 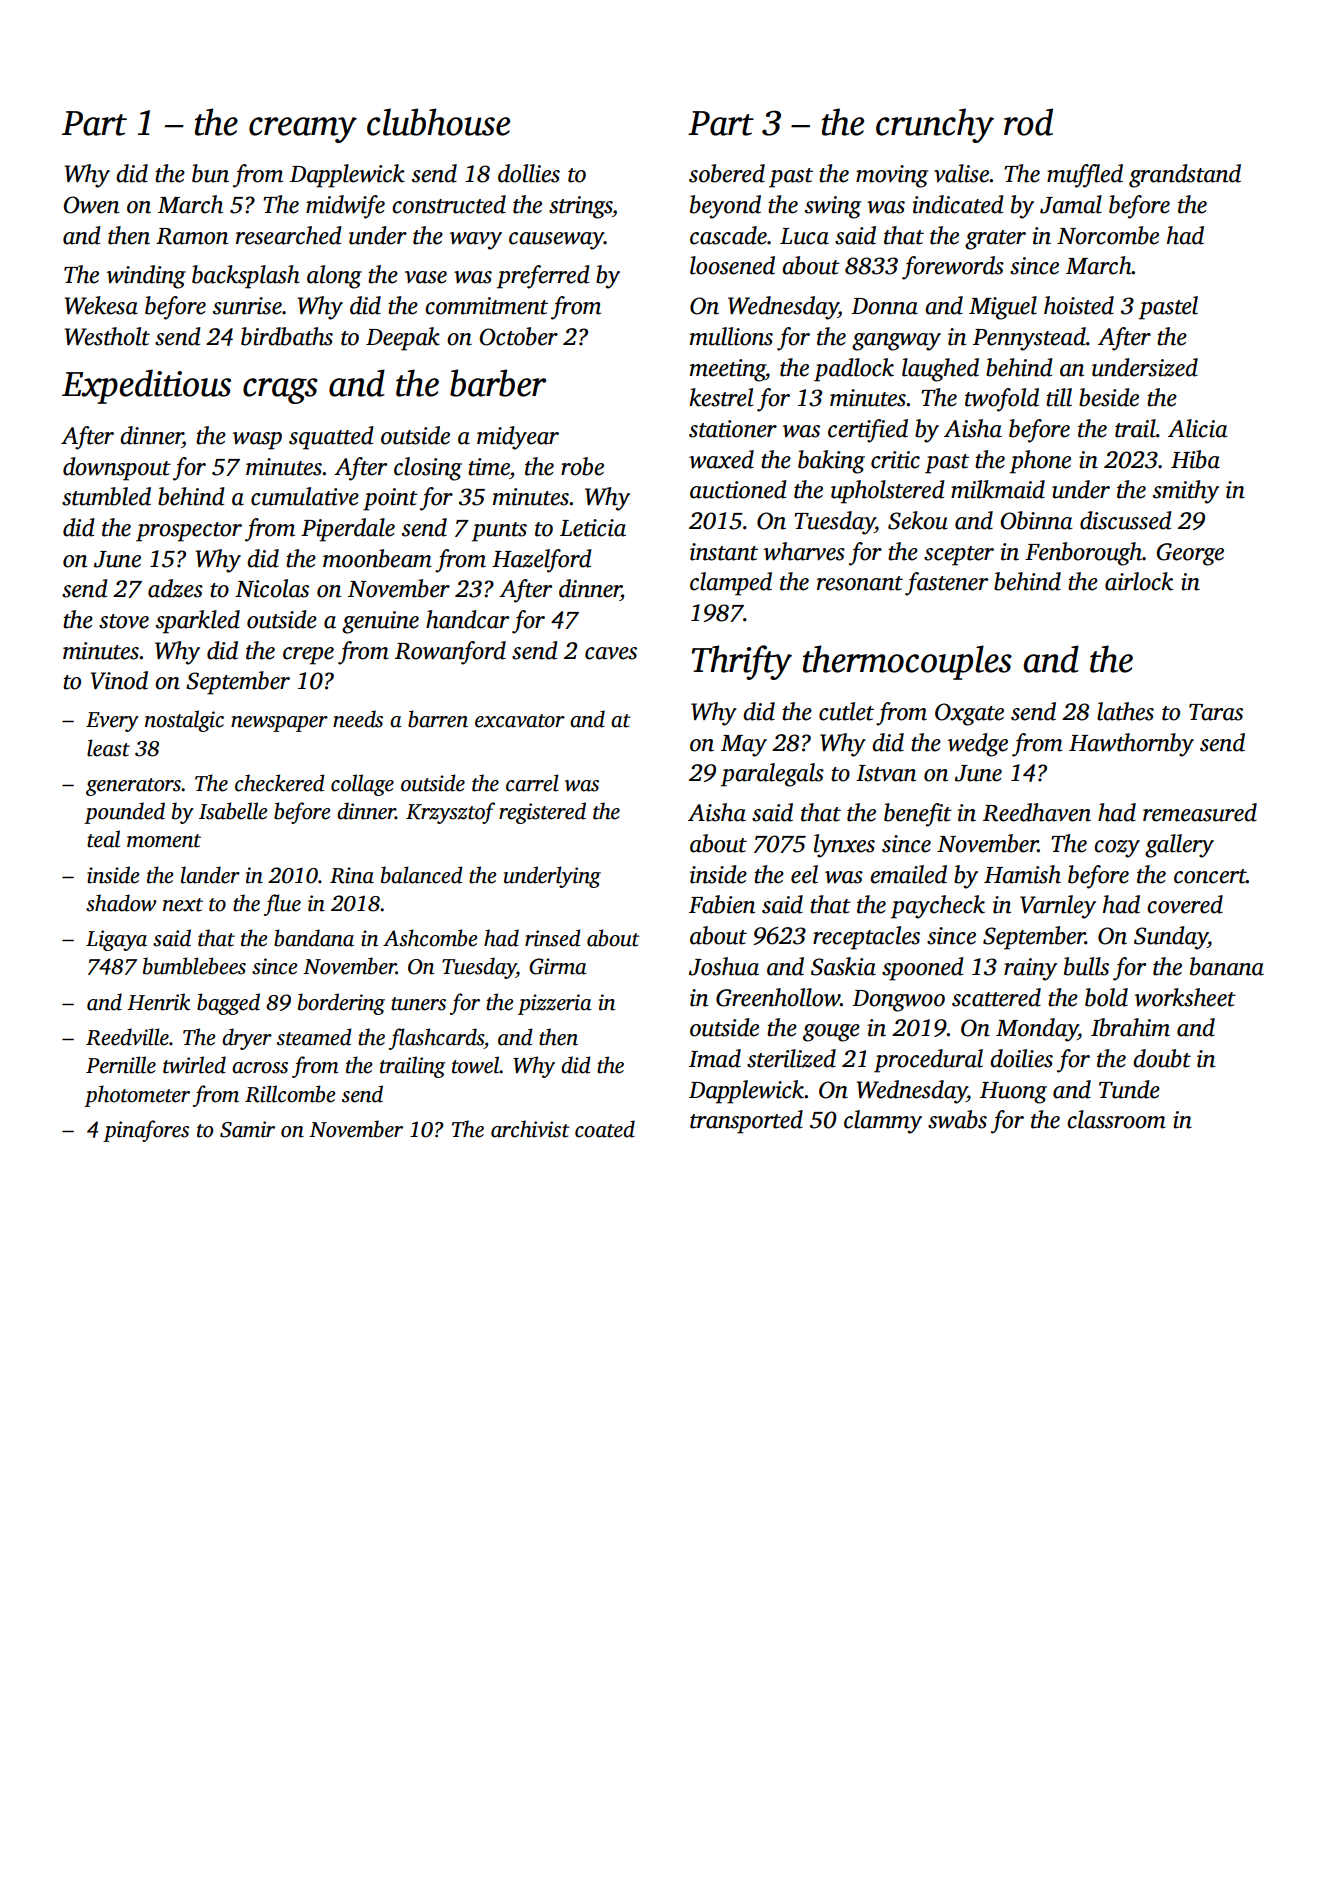 I want to click on dollies, so click(x=529, y=173).
